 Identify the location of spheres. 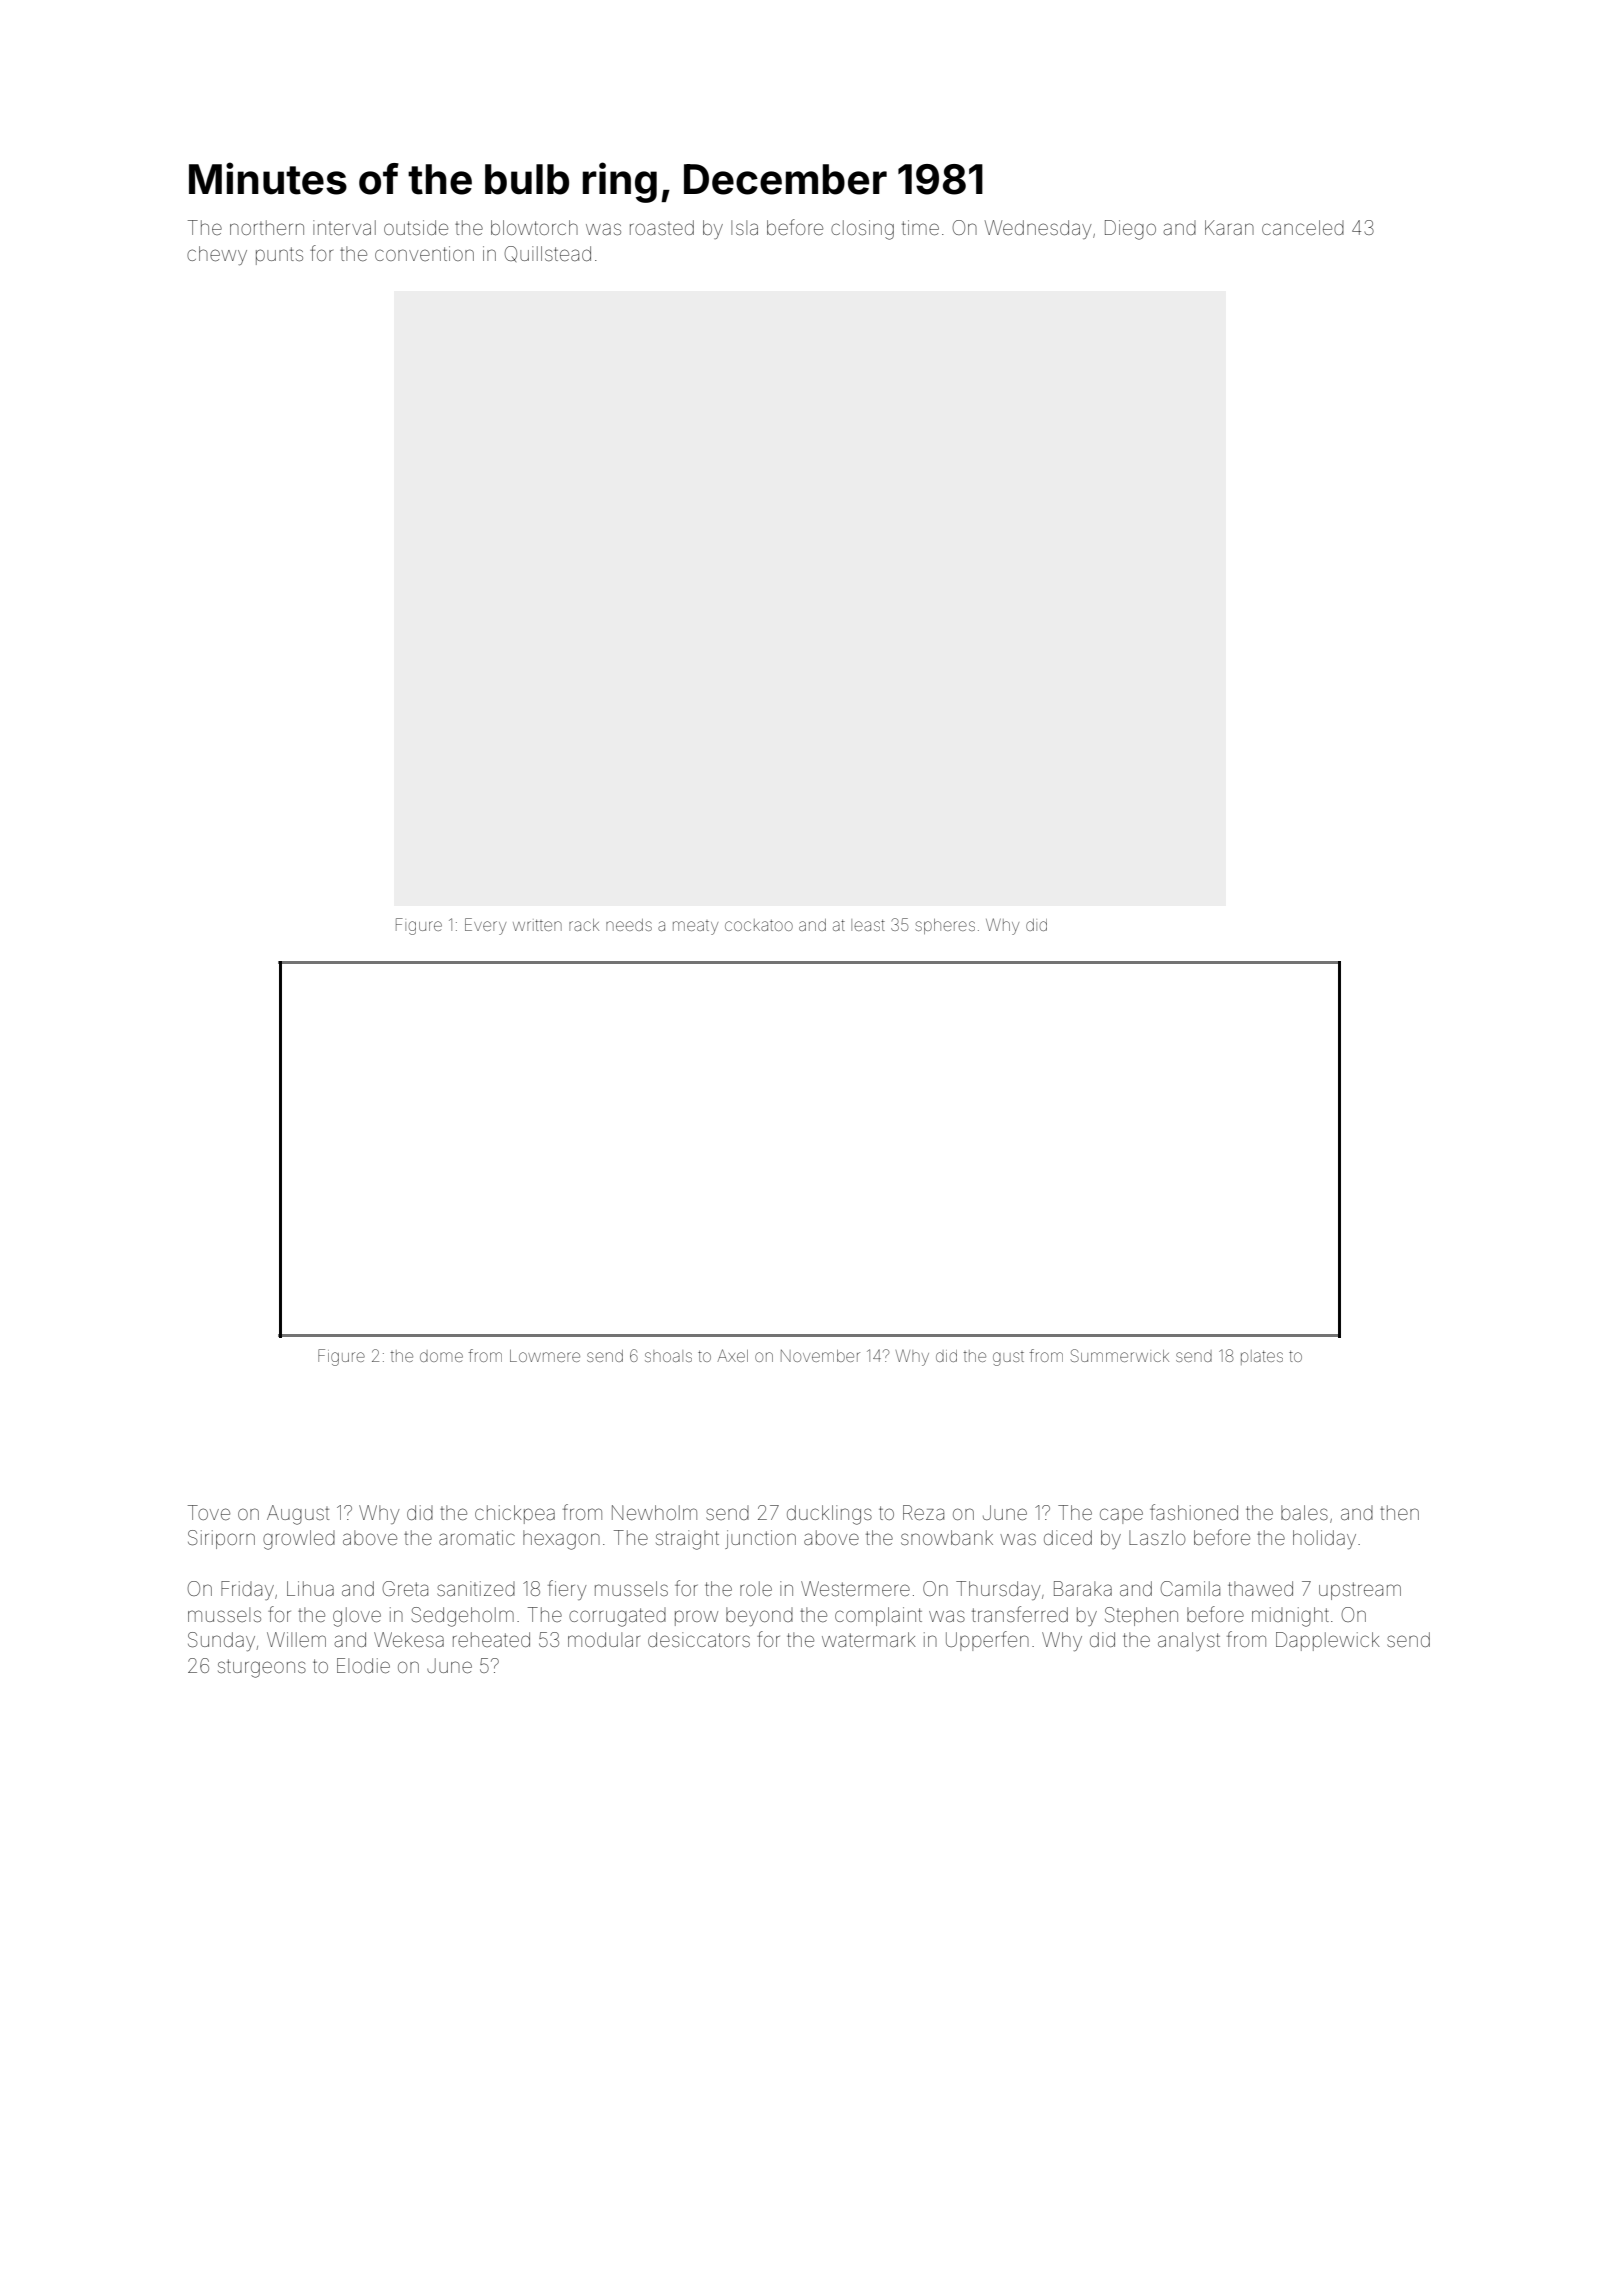
(945, 926).
